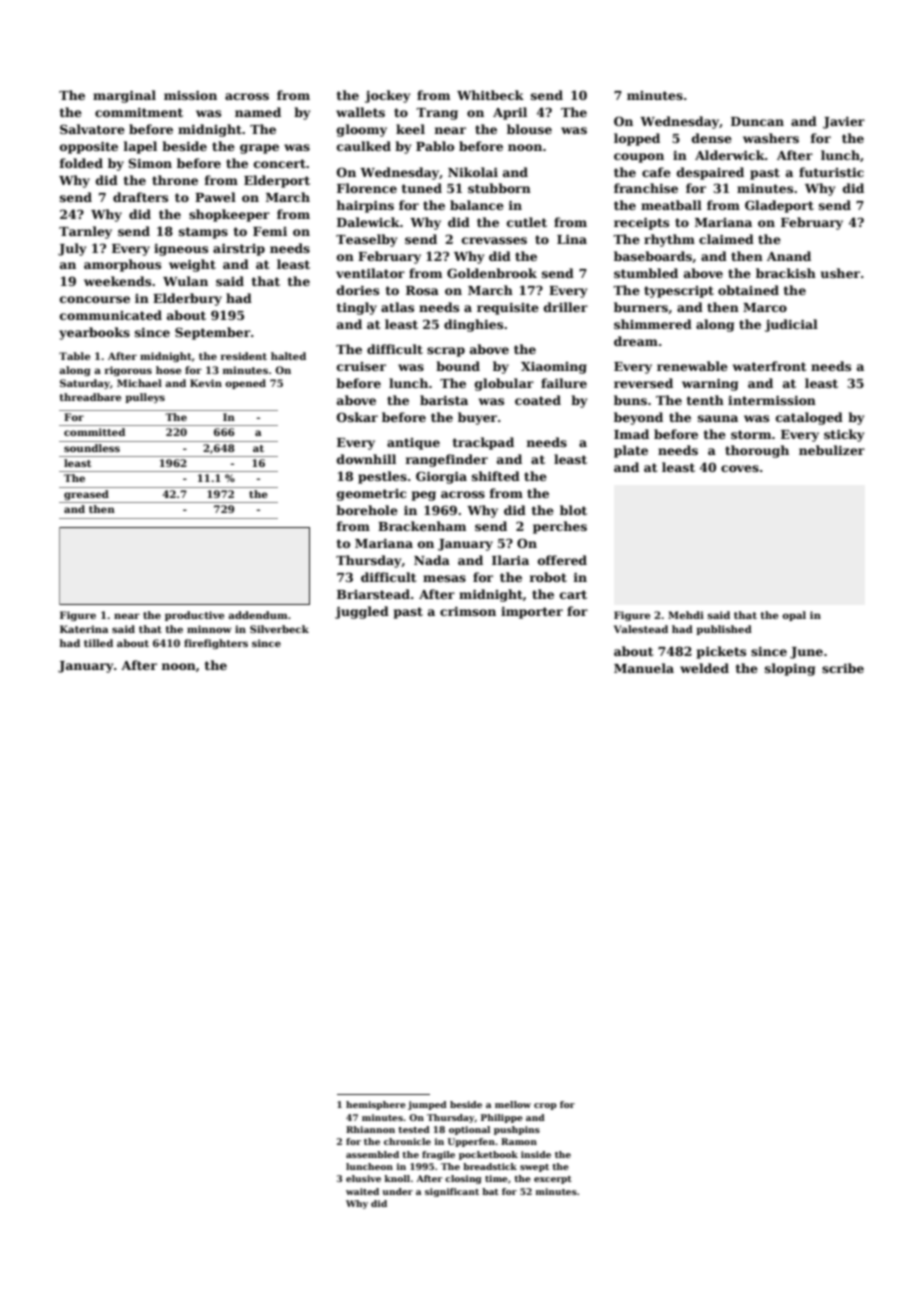  I want to click on Whitbeck, so click(490, 95).
